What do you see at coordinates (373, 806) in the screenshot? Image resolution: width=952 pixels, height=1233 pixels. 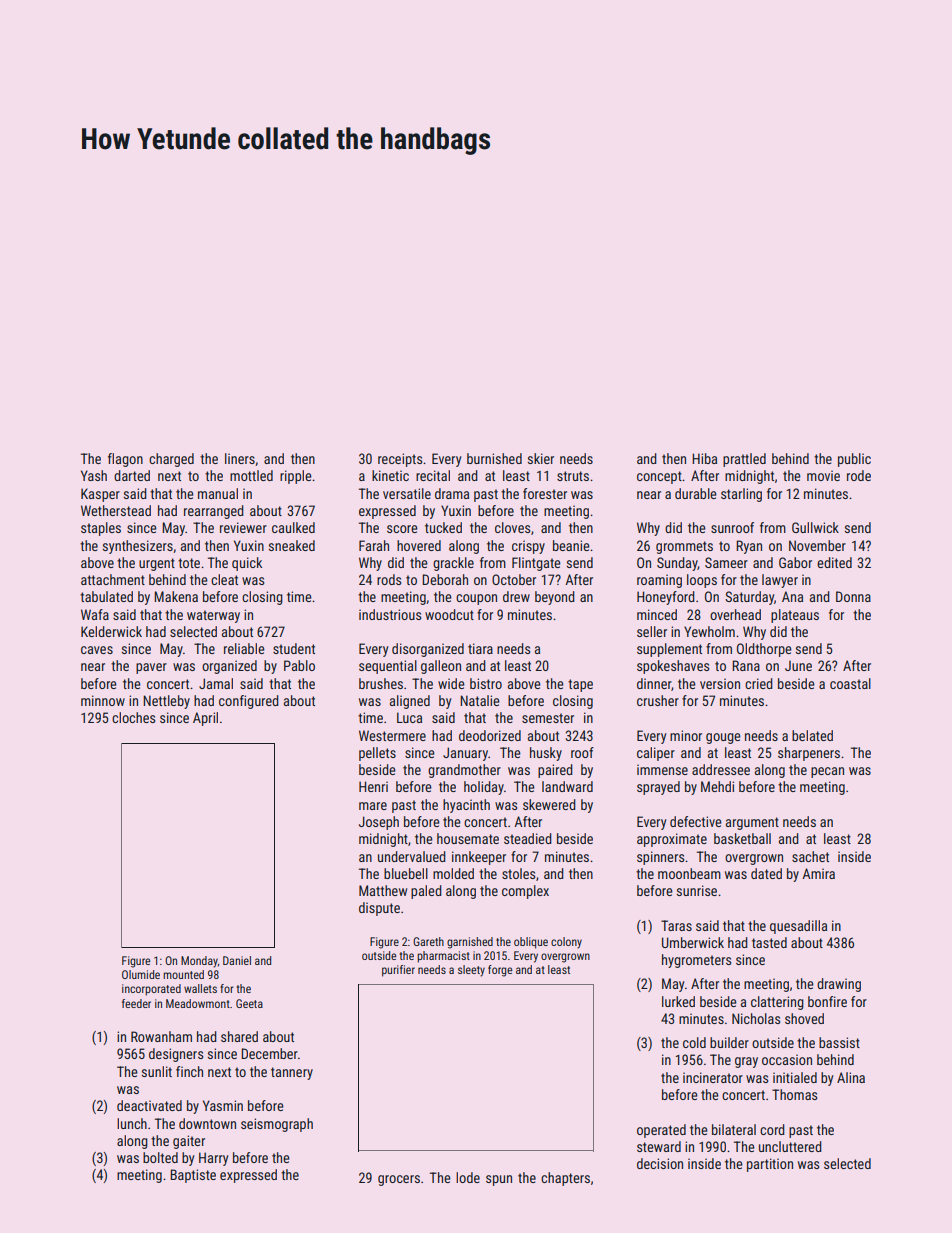 I see `mare` at bounding box center [373, 806].
